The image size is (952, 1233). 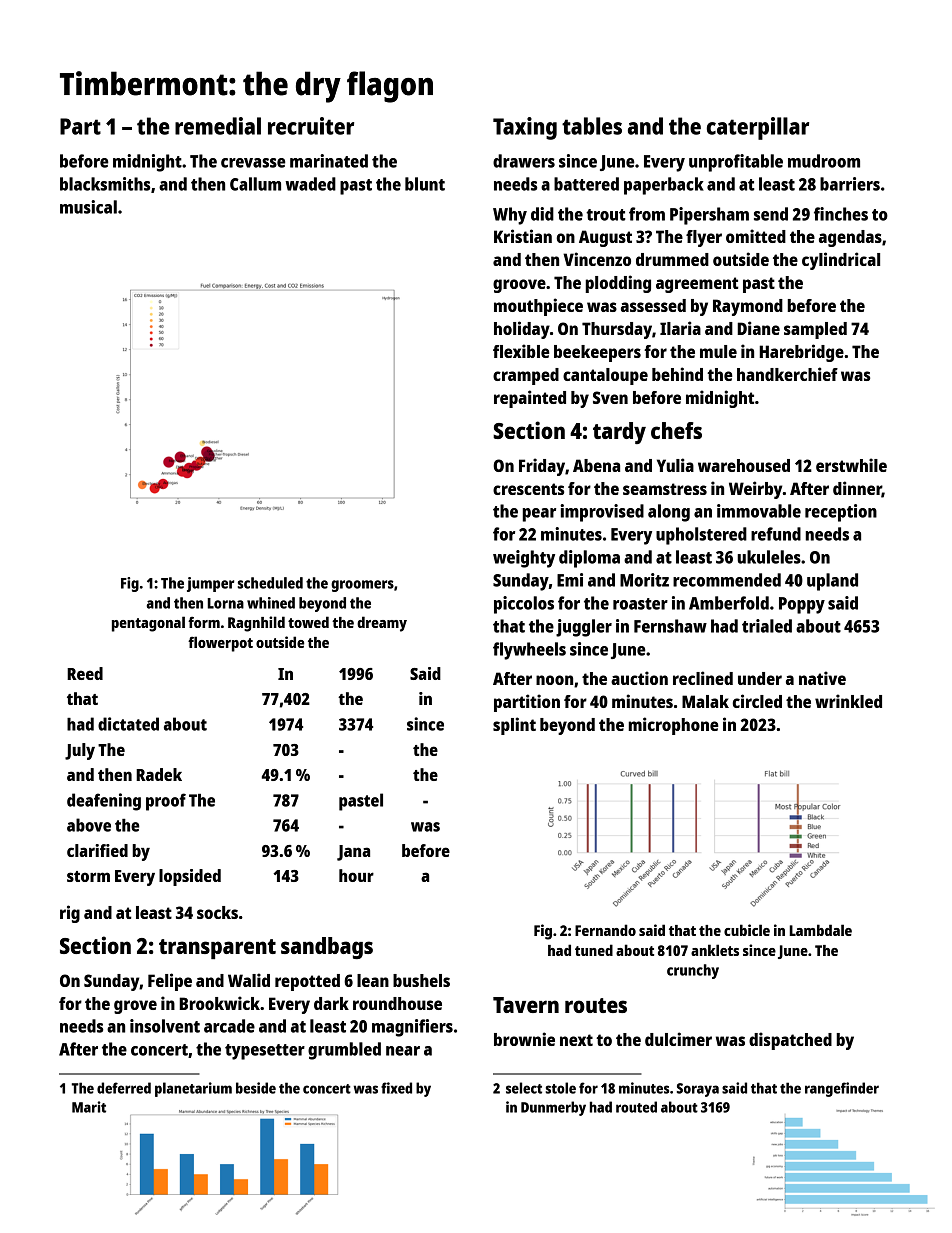 I want to click on musical, so click(x=88, y=207).
